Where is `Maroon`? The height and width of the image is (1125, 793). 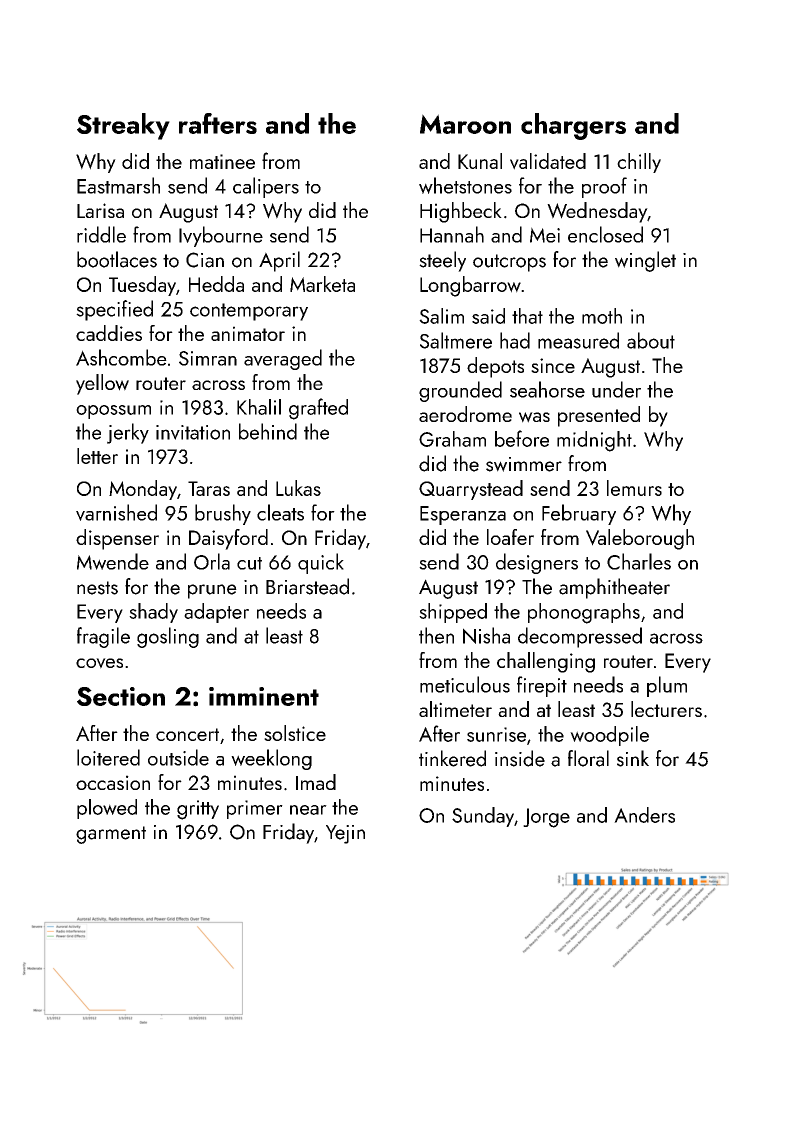 Maroon is located at coordinates (465, 124).
